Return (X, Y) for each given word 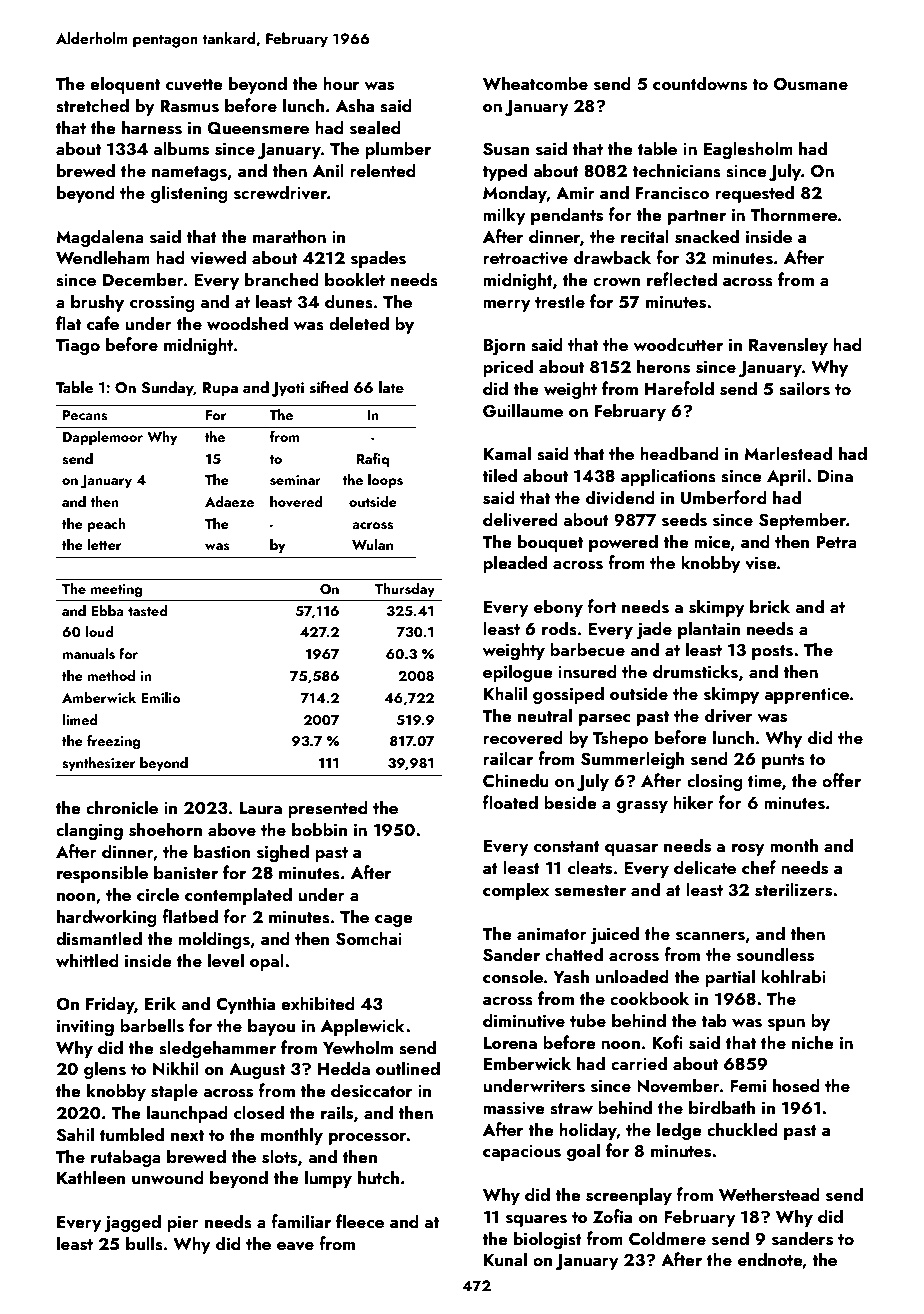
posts (772, 652)
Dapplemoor (103, 438)
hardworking (106, 918)
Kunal (505, 1259)
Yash (571, 976)
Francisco (672, 193)
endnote (770, 1259)
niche (813, 1042)
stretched (92, 105)
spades (378, 259)
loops (385, 481)
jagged (133, 1223)
